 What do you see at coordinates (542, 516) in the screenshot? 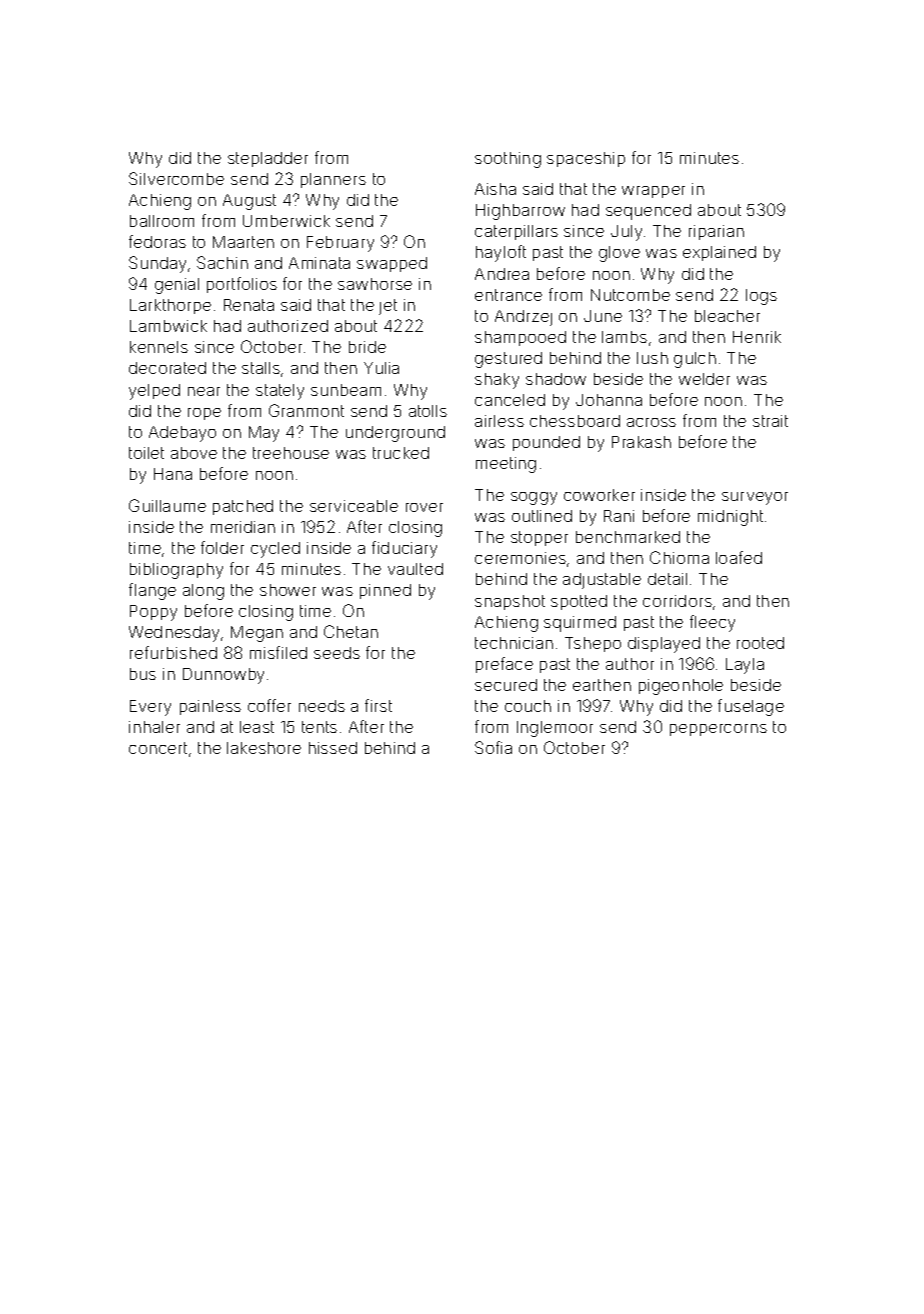
I see `outlined` at bounding box center [542, 516].
